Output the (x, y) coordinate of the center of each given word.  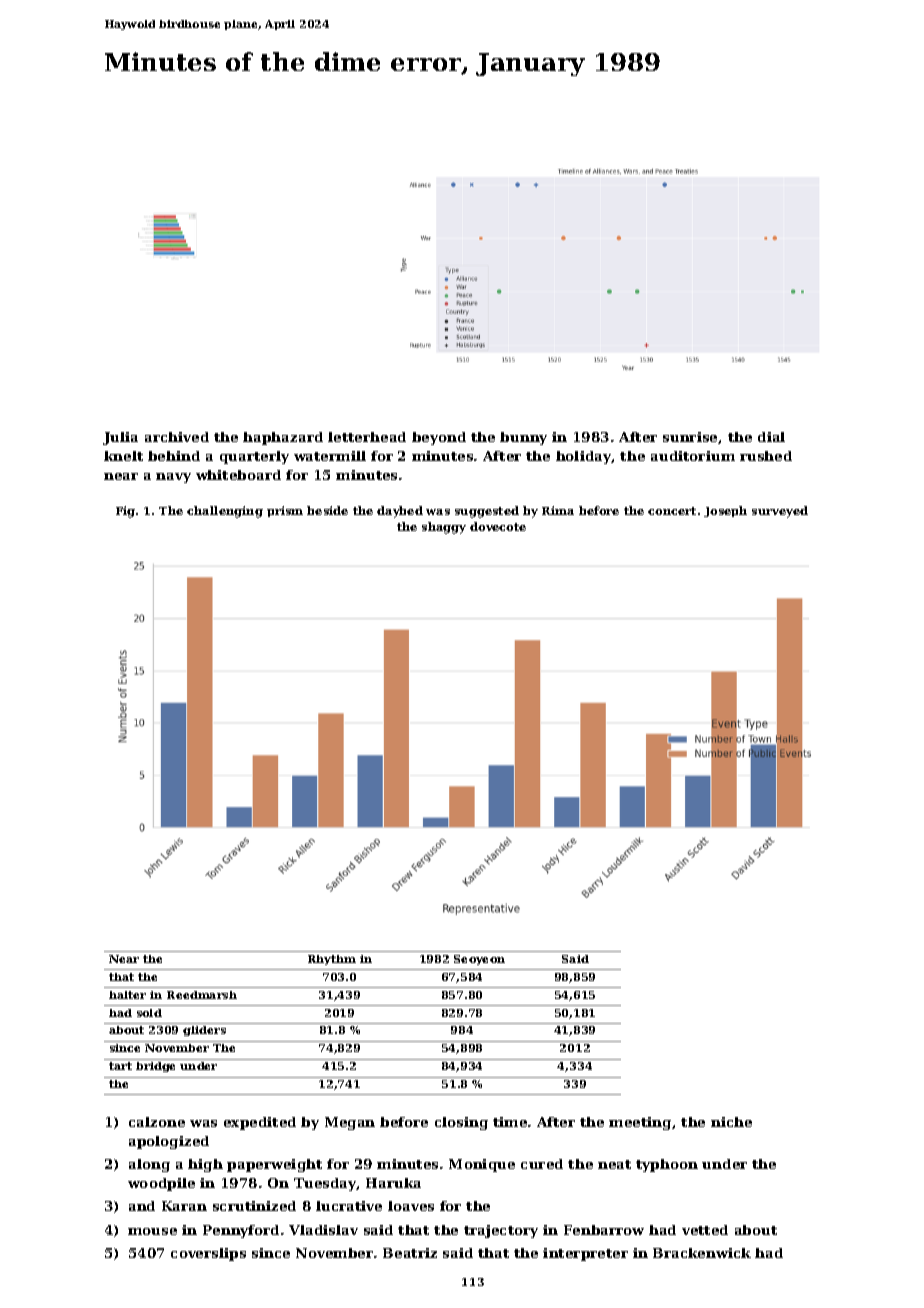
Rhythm (332, 960)
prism (285, 511)
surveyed (780, 512)
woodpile (161, 1184)
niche (731, 1122)
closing (461, 1123)
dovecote (498, 526)
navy (173, 478)
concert (672, 511)
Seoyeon (479, 960)
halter (127, 995)
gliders (204, 1031)
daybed (400, 512)
